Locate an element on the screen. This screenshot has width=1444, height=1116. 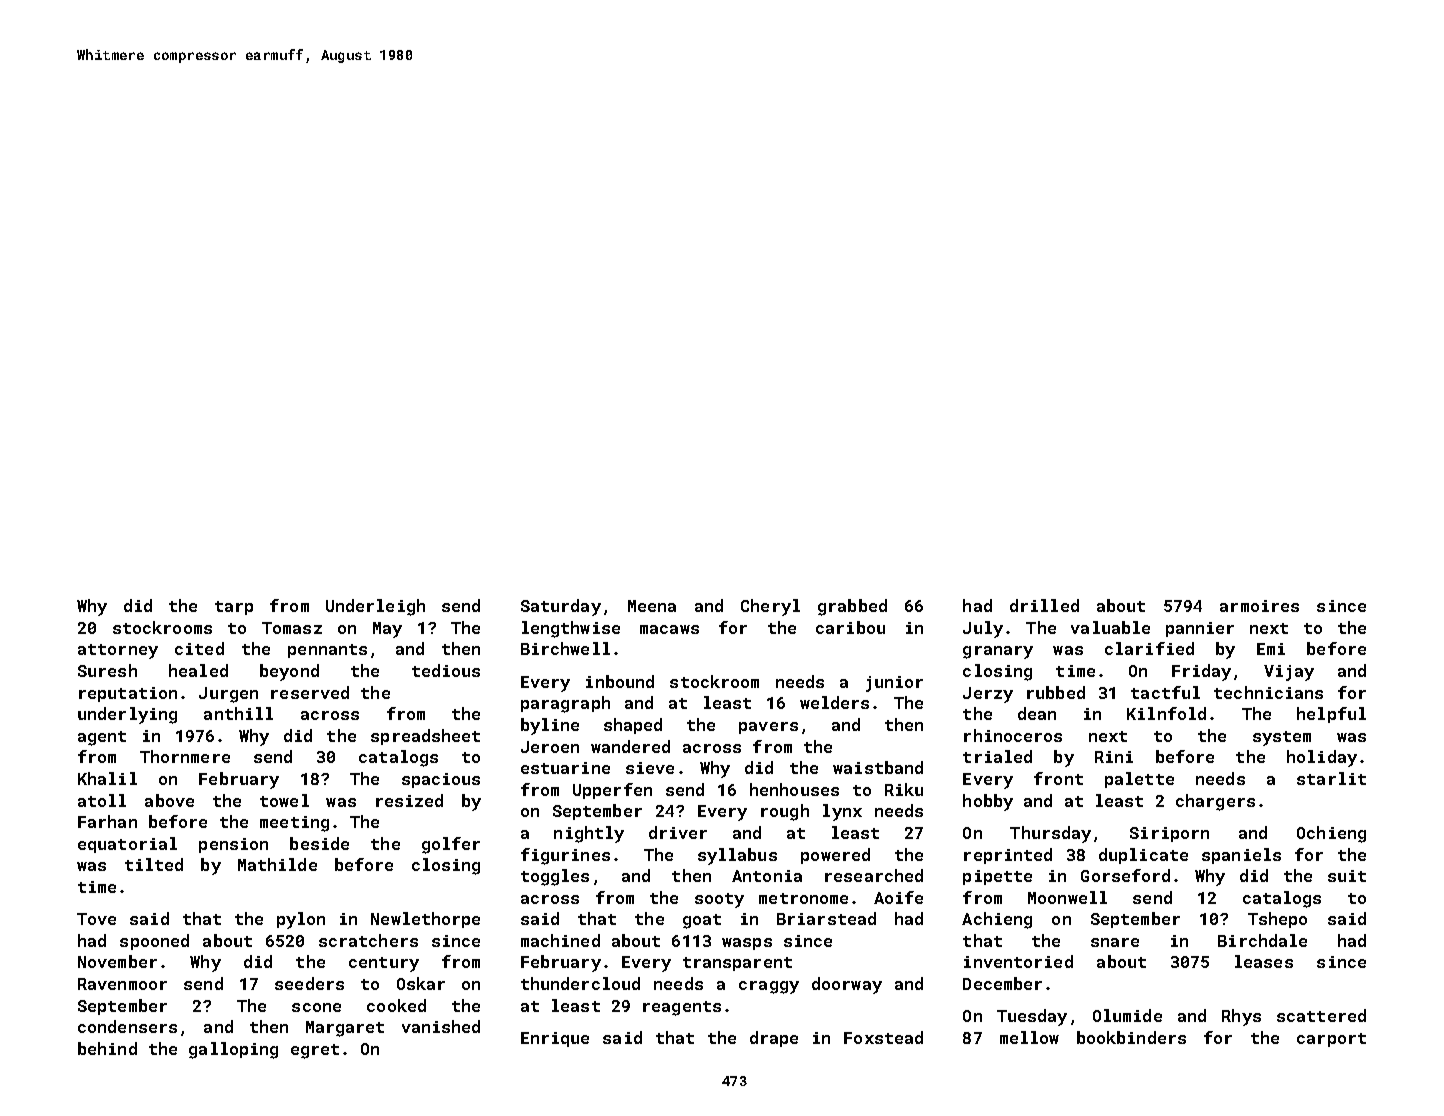
vanished is located at coordinates (441, 1026).
